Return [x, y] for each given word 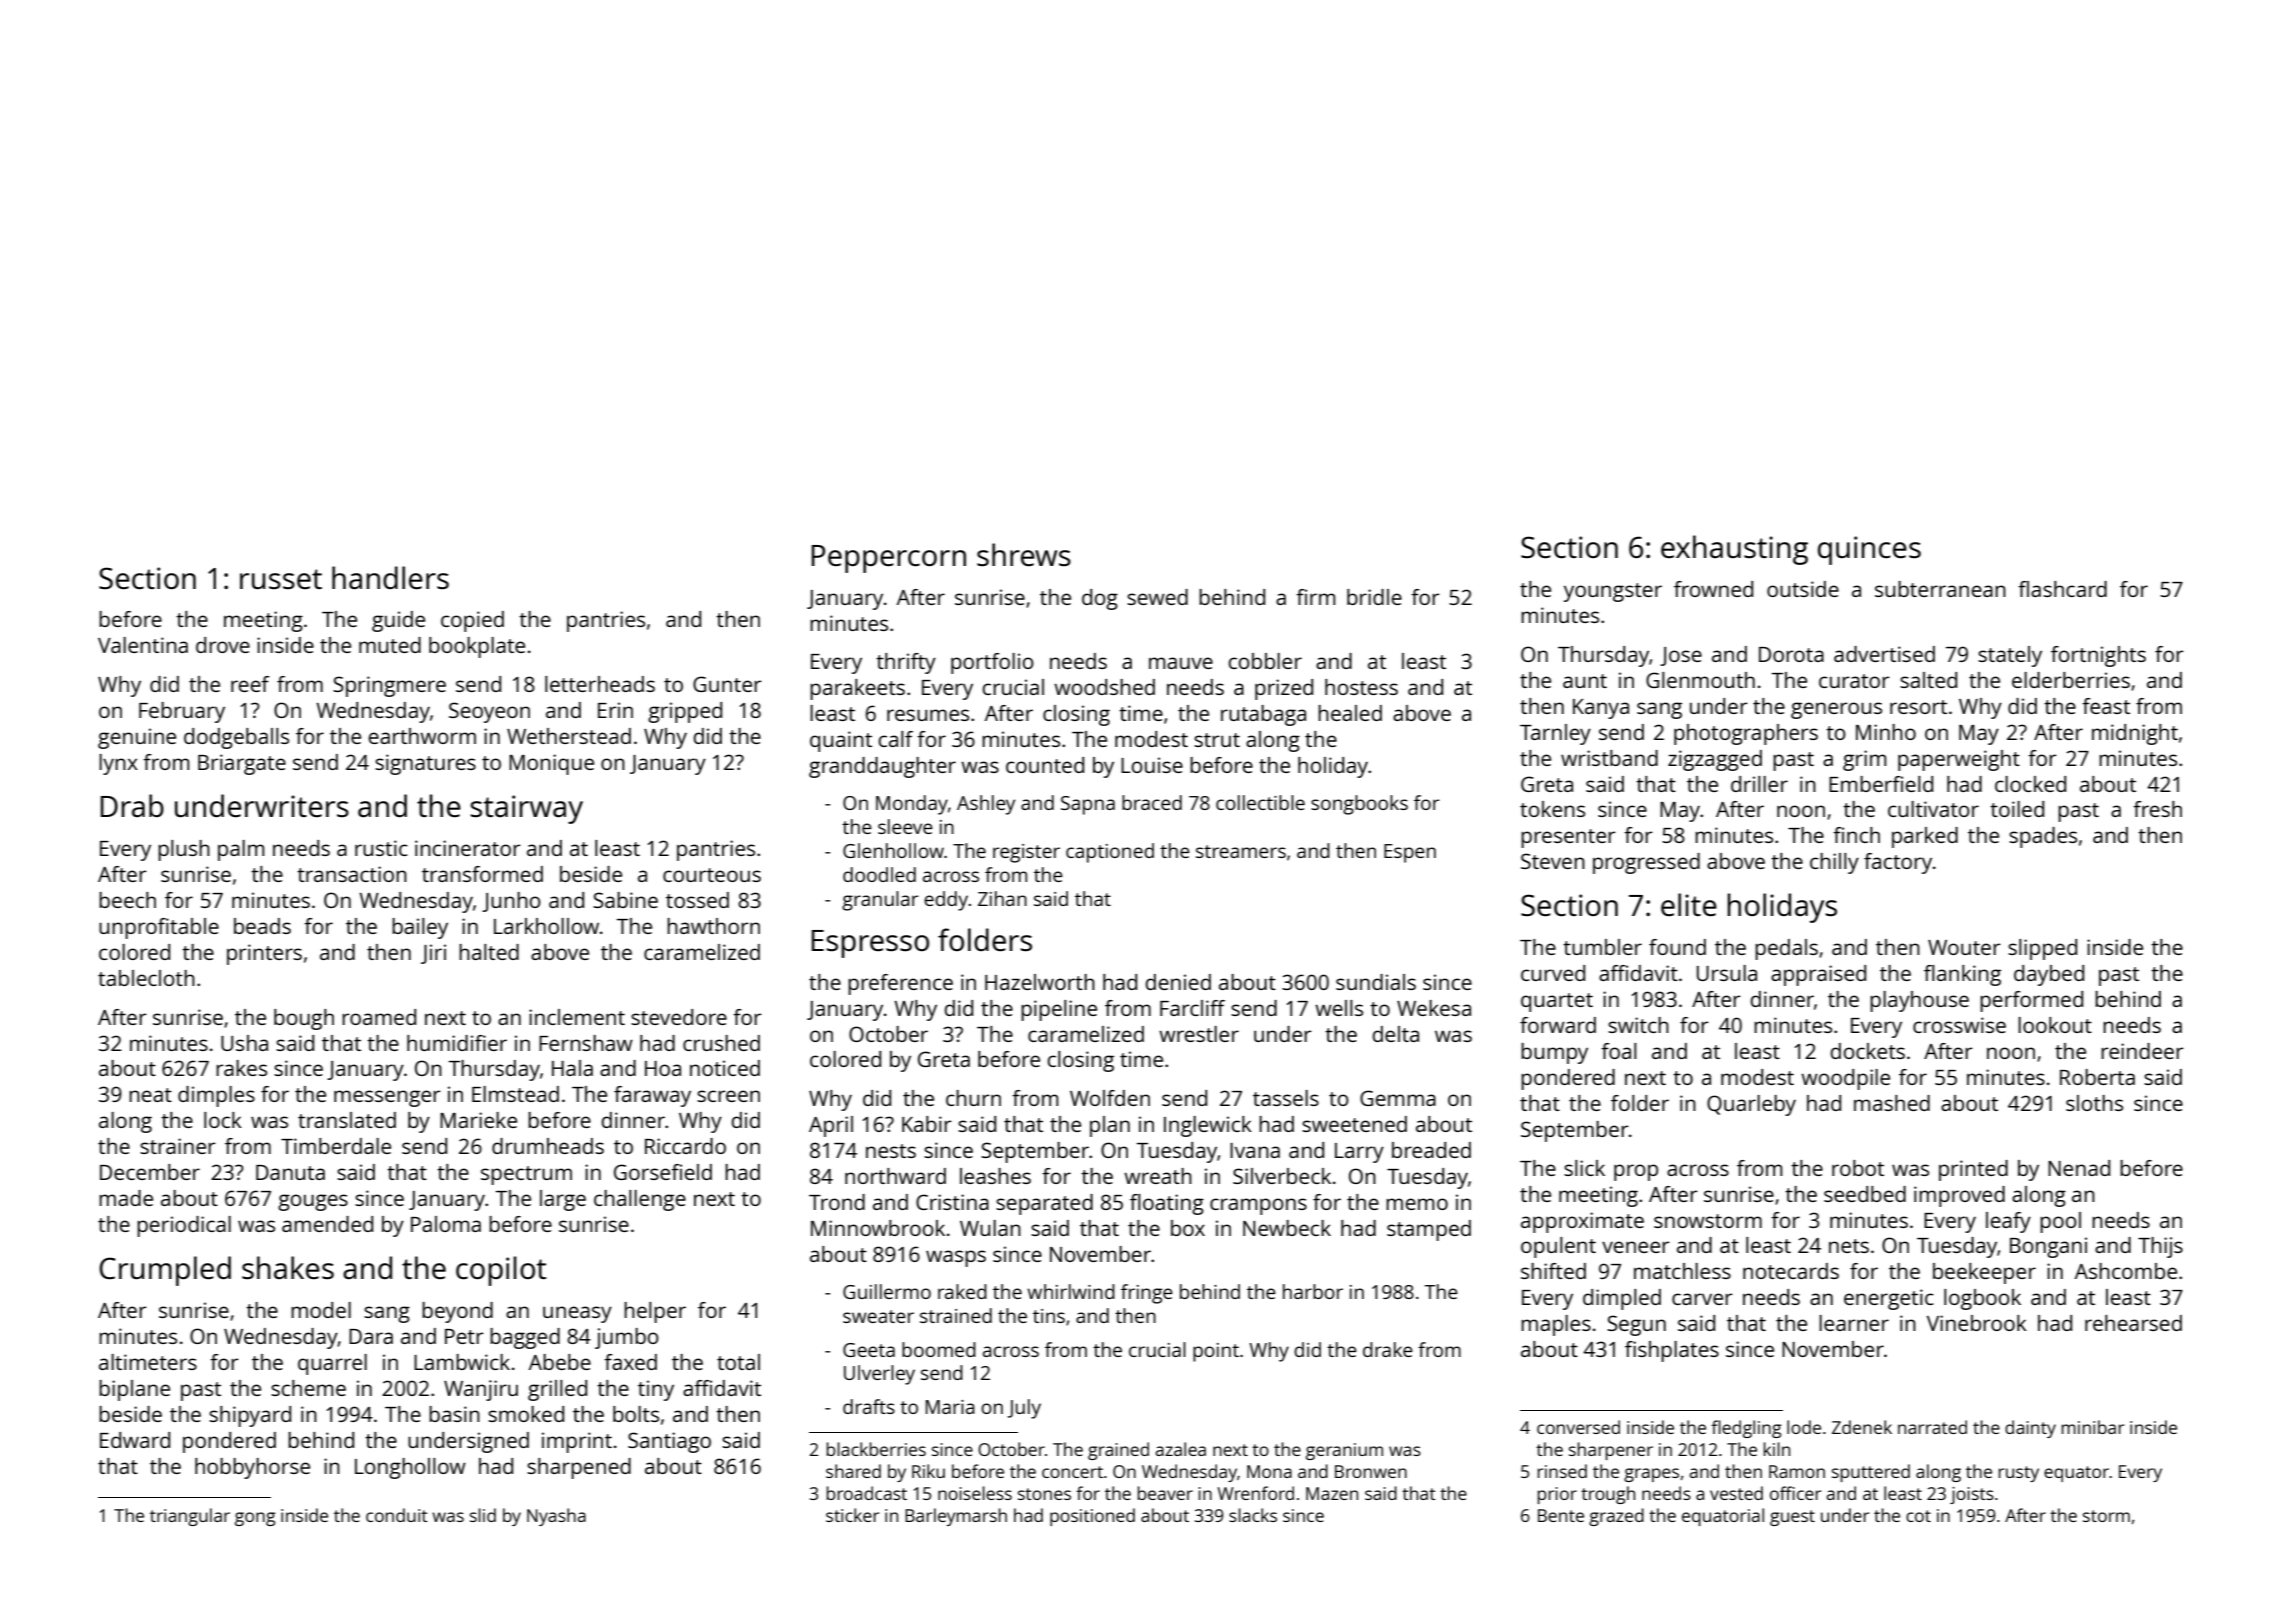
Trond [837, 1202]
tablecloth [146, 978]
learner [1854, 1323]
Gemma [1398, 1098]
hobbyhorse [252, 1468]
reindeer [2142, 1051]
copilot [501, 1271]
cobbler [1265, 661]
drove [223, 645]
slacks [1253, 1515]
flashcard [2062, 589]
